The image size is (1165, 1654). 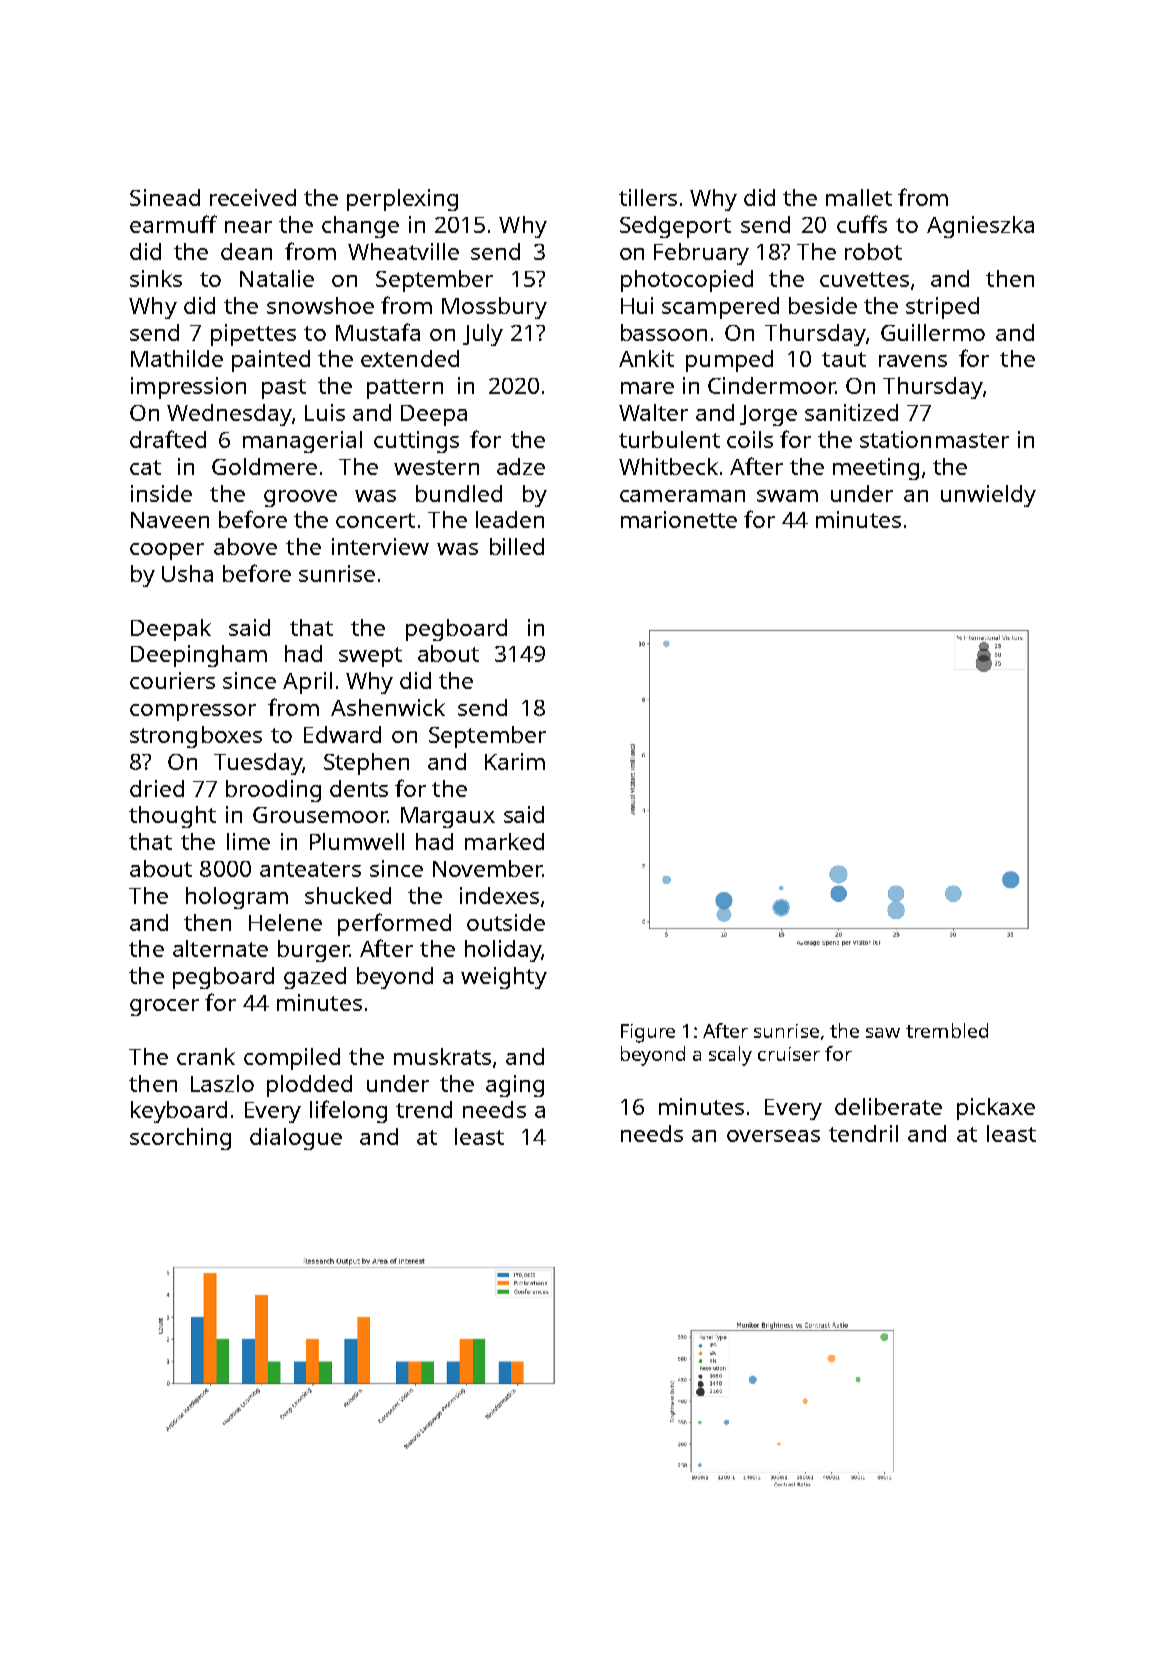 What do you see at coordinates (521, 466) in the page?
I see `adze` at bounding box center [521, 466].
